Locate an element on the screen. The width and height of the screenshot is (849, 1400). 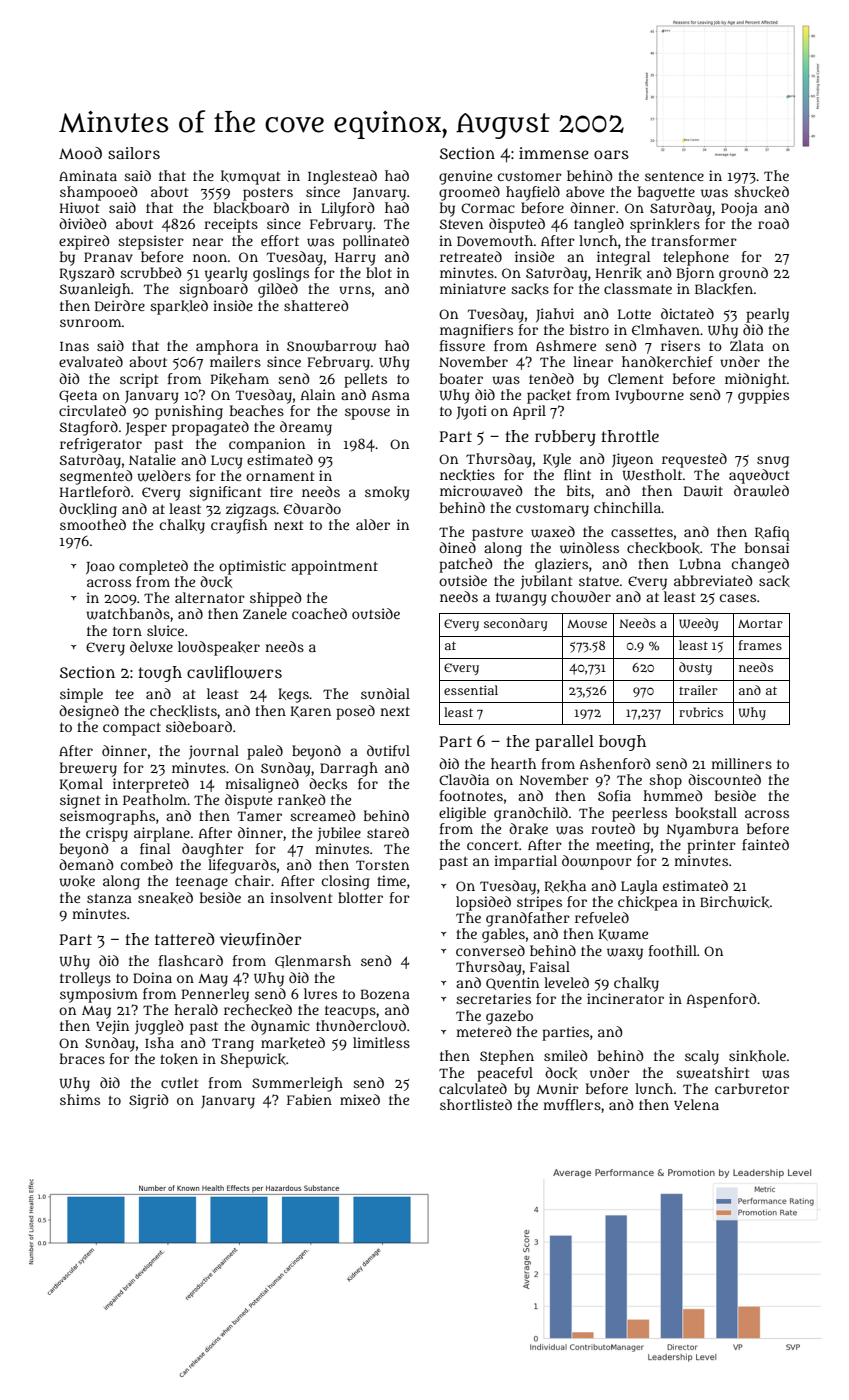
stared is located at coordinates (388, 832).
